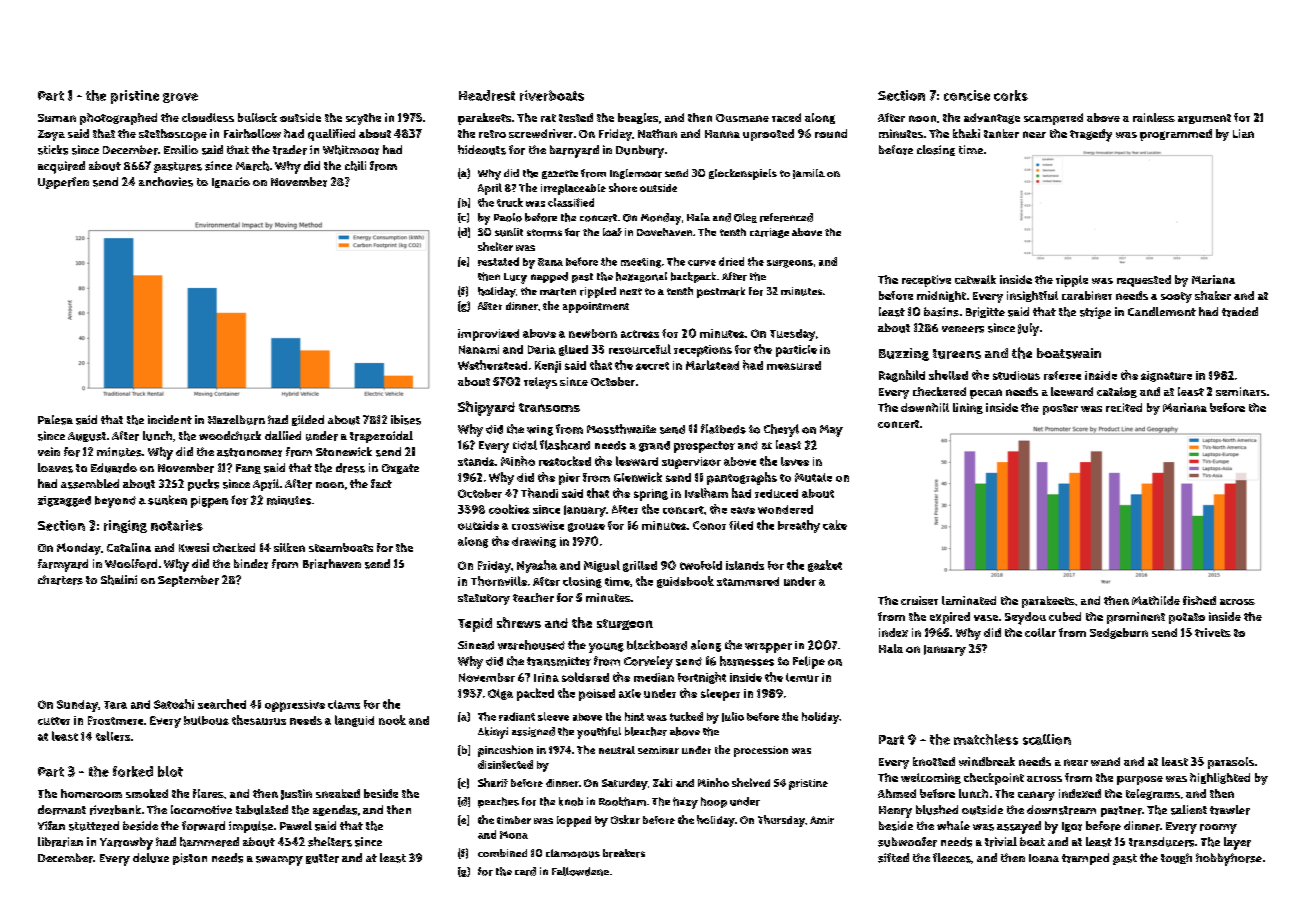  What do you see at coordinates (249, 452) in the page?
I see `astronomer` at bounding box center [249, 452].
